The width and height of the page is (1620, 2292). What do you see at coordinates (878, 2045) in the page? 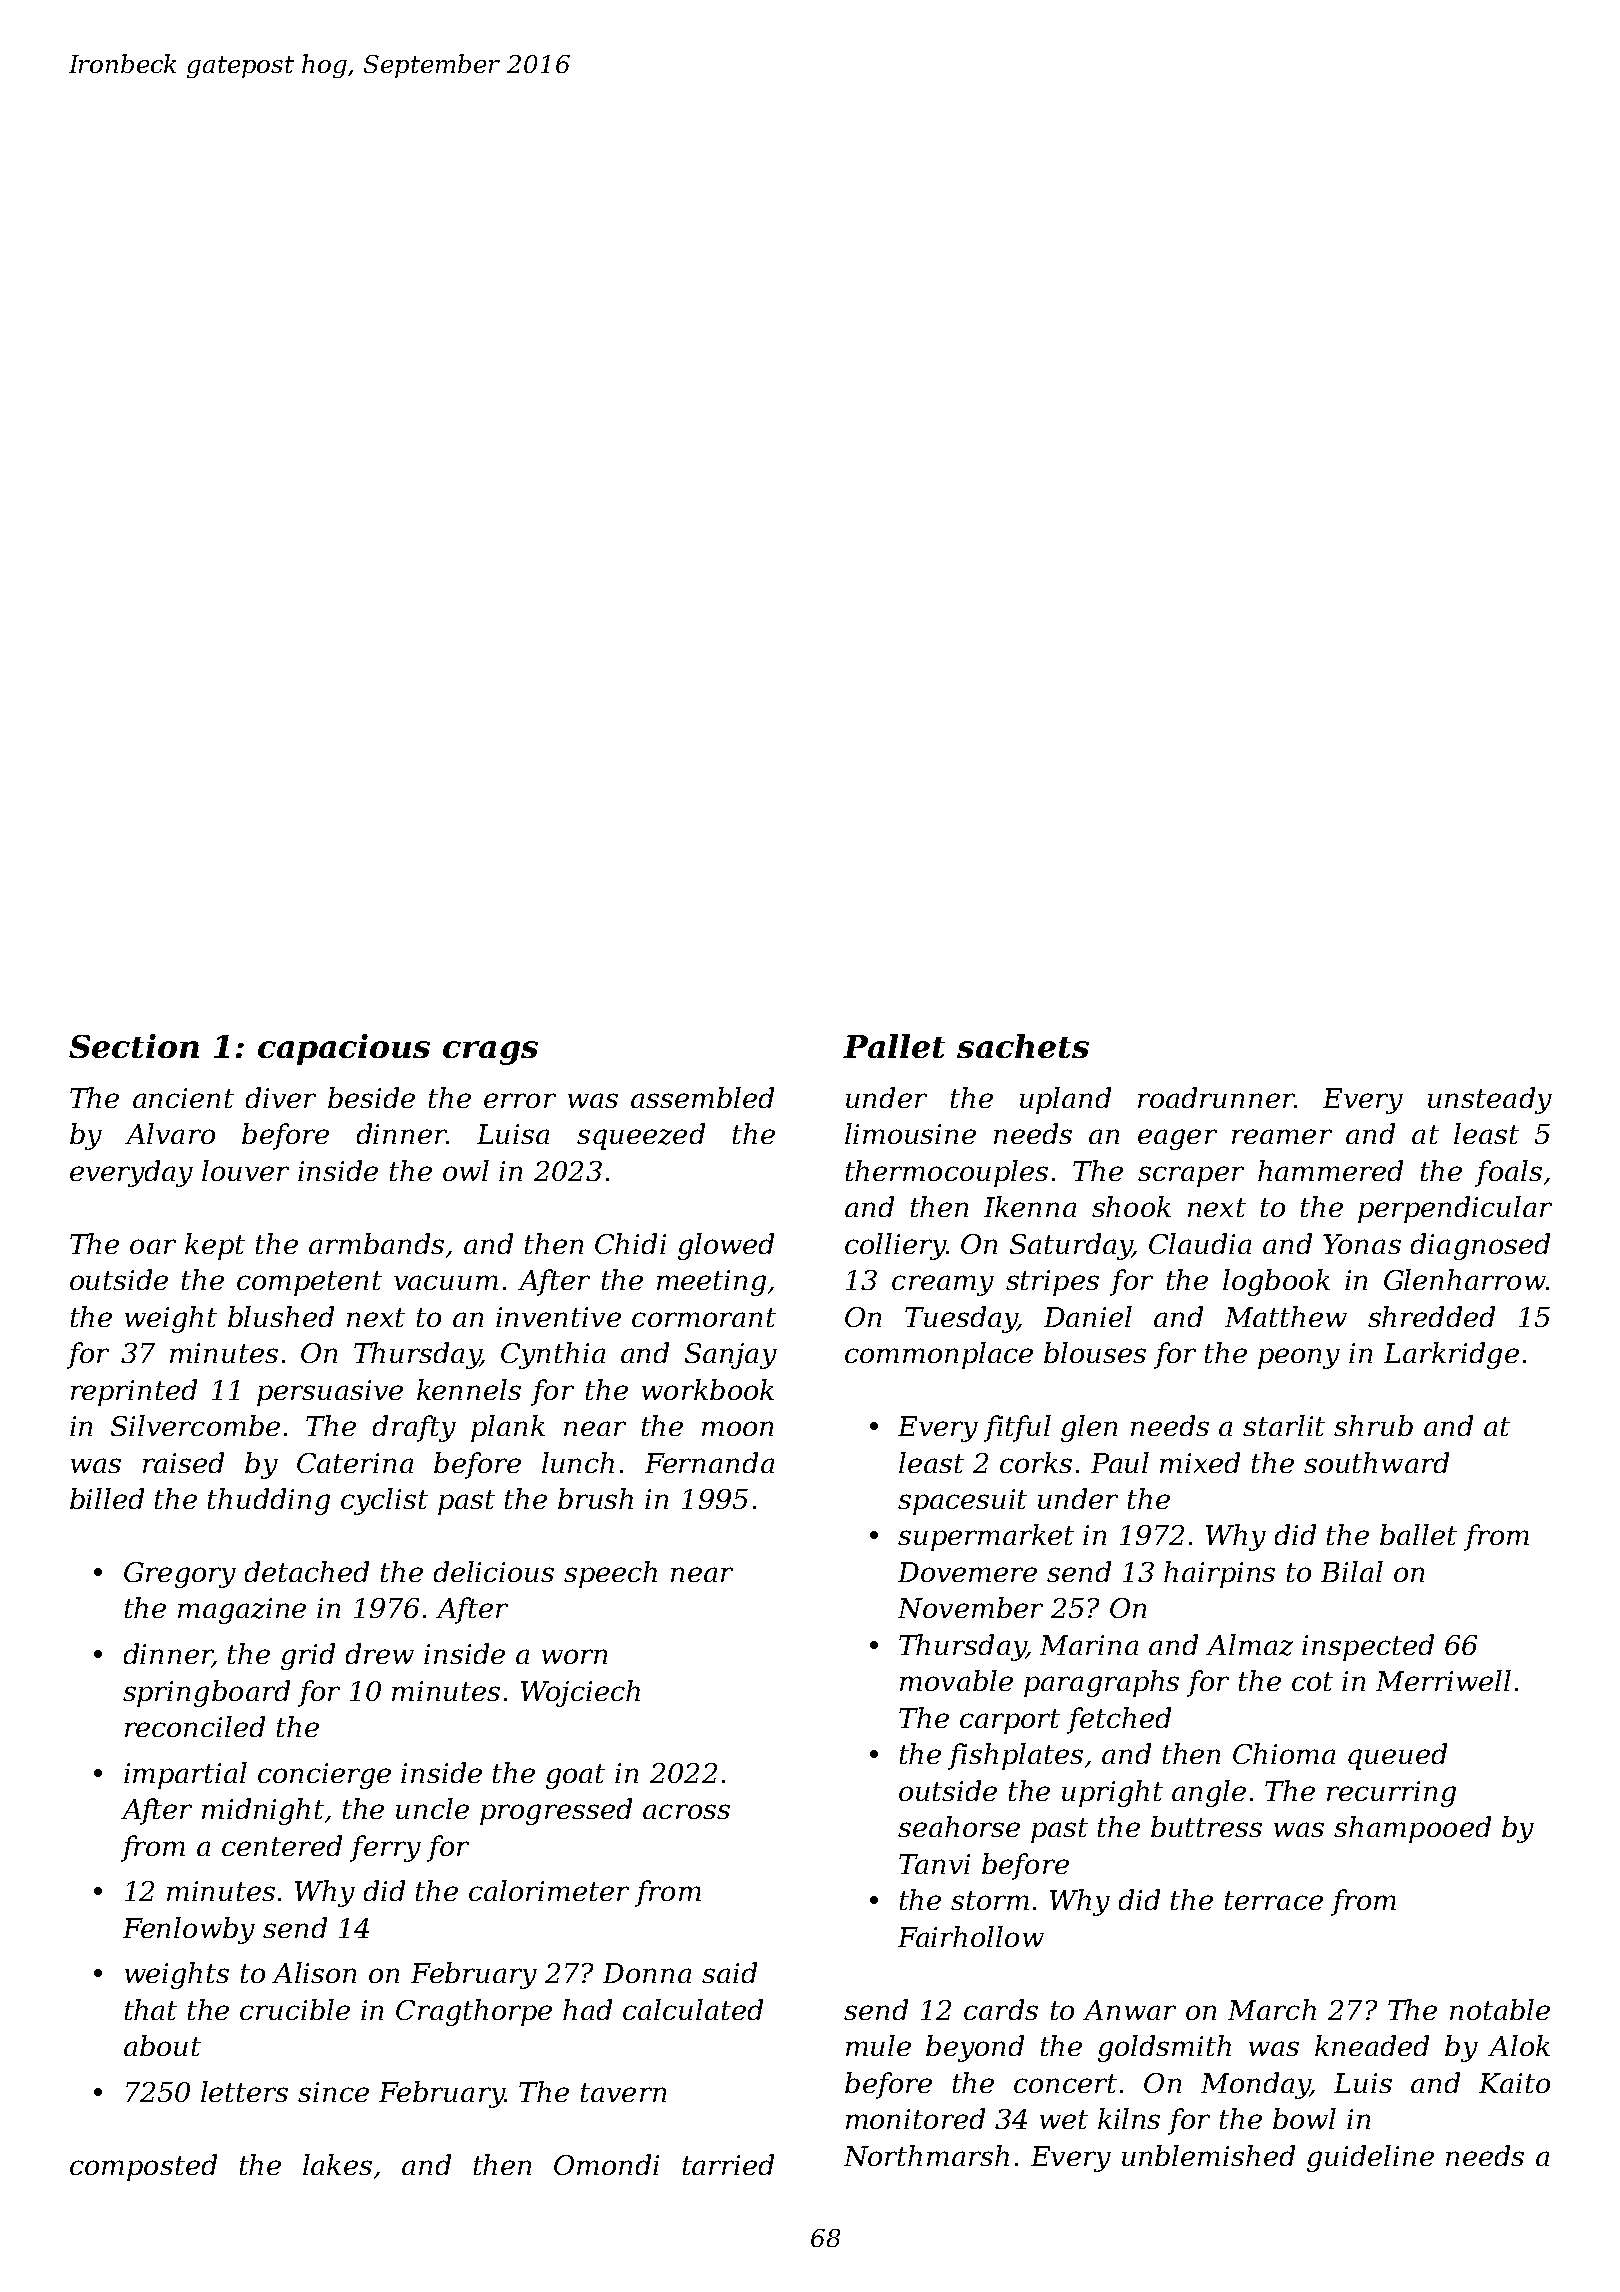
I see `mule` at bounding box center [878, 2045].
